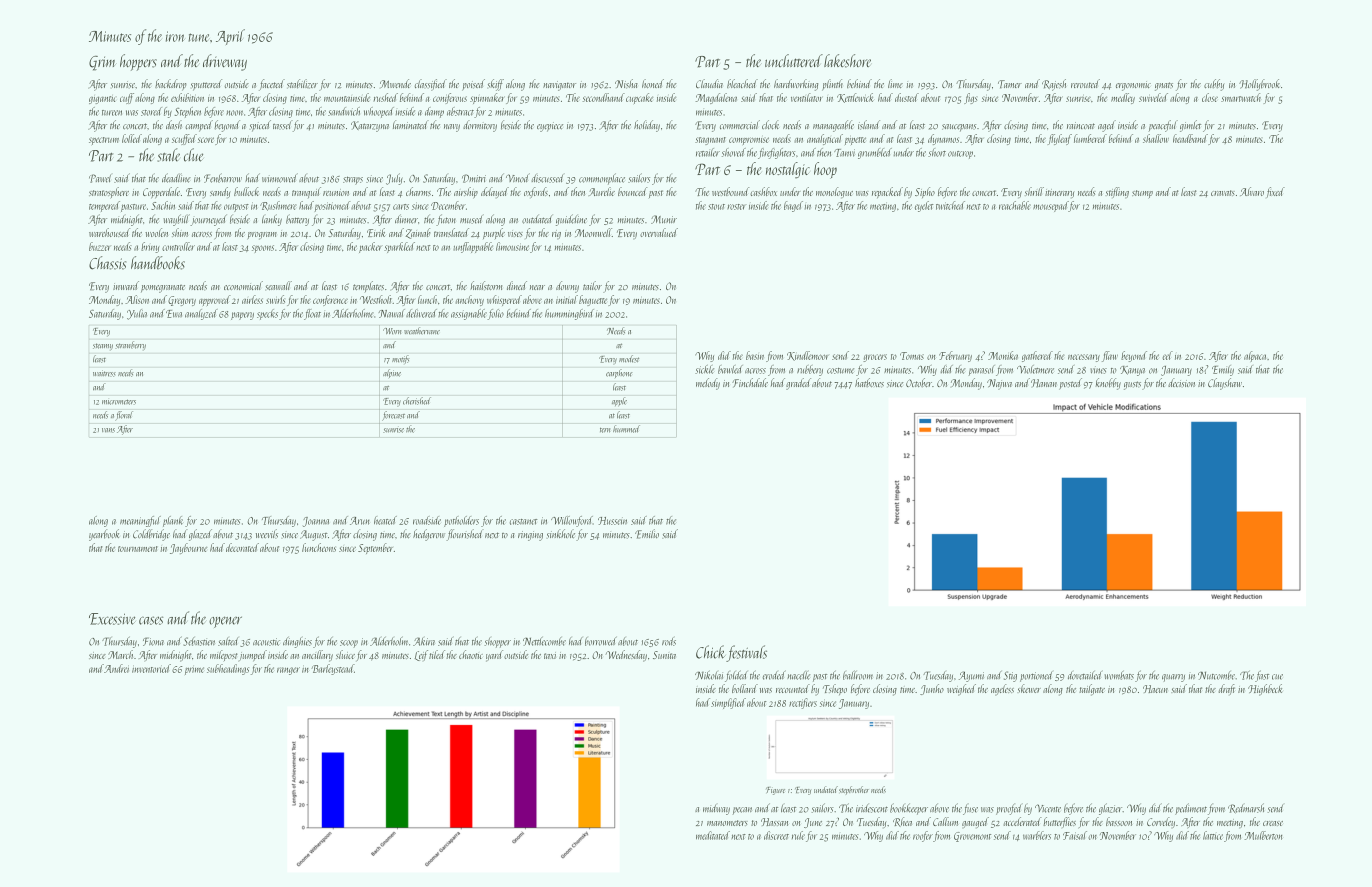 This document has height=887, width=1372. What do you see at coordinates (497, 642) in the document?
I see `shopper` at bounding box center [497, 642].
